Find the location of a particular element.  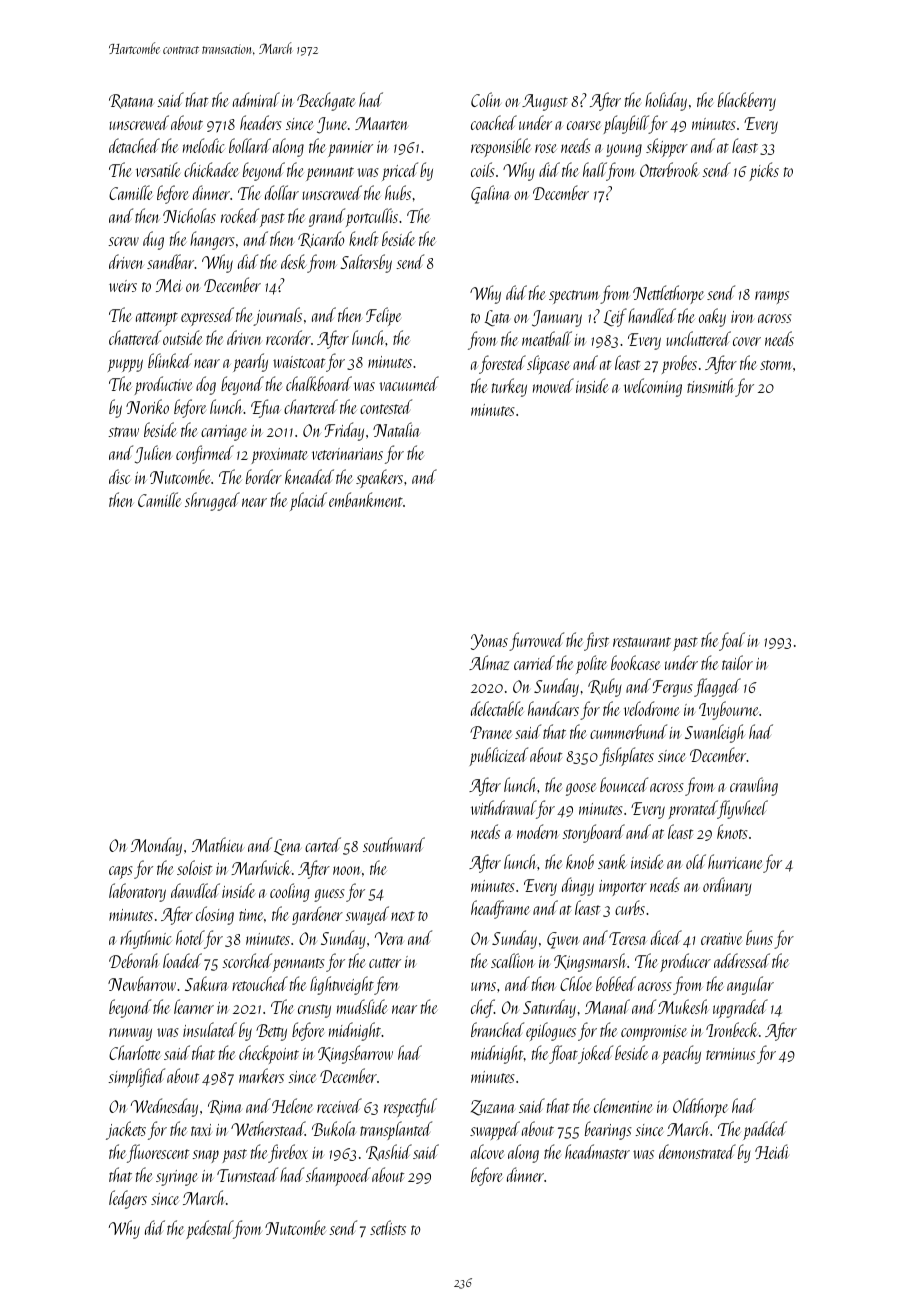

storm is located at coordinates (775, 365).
